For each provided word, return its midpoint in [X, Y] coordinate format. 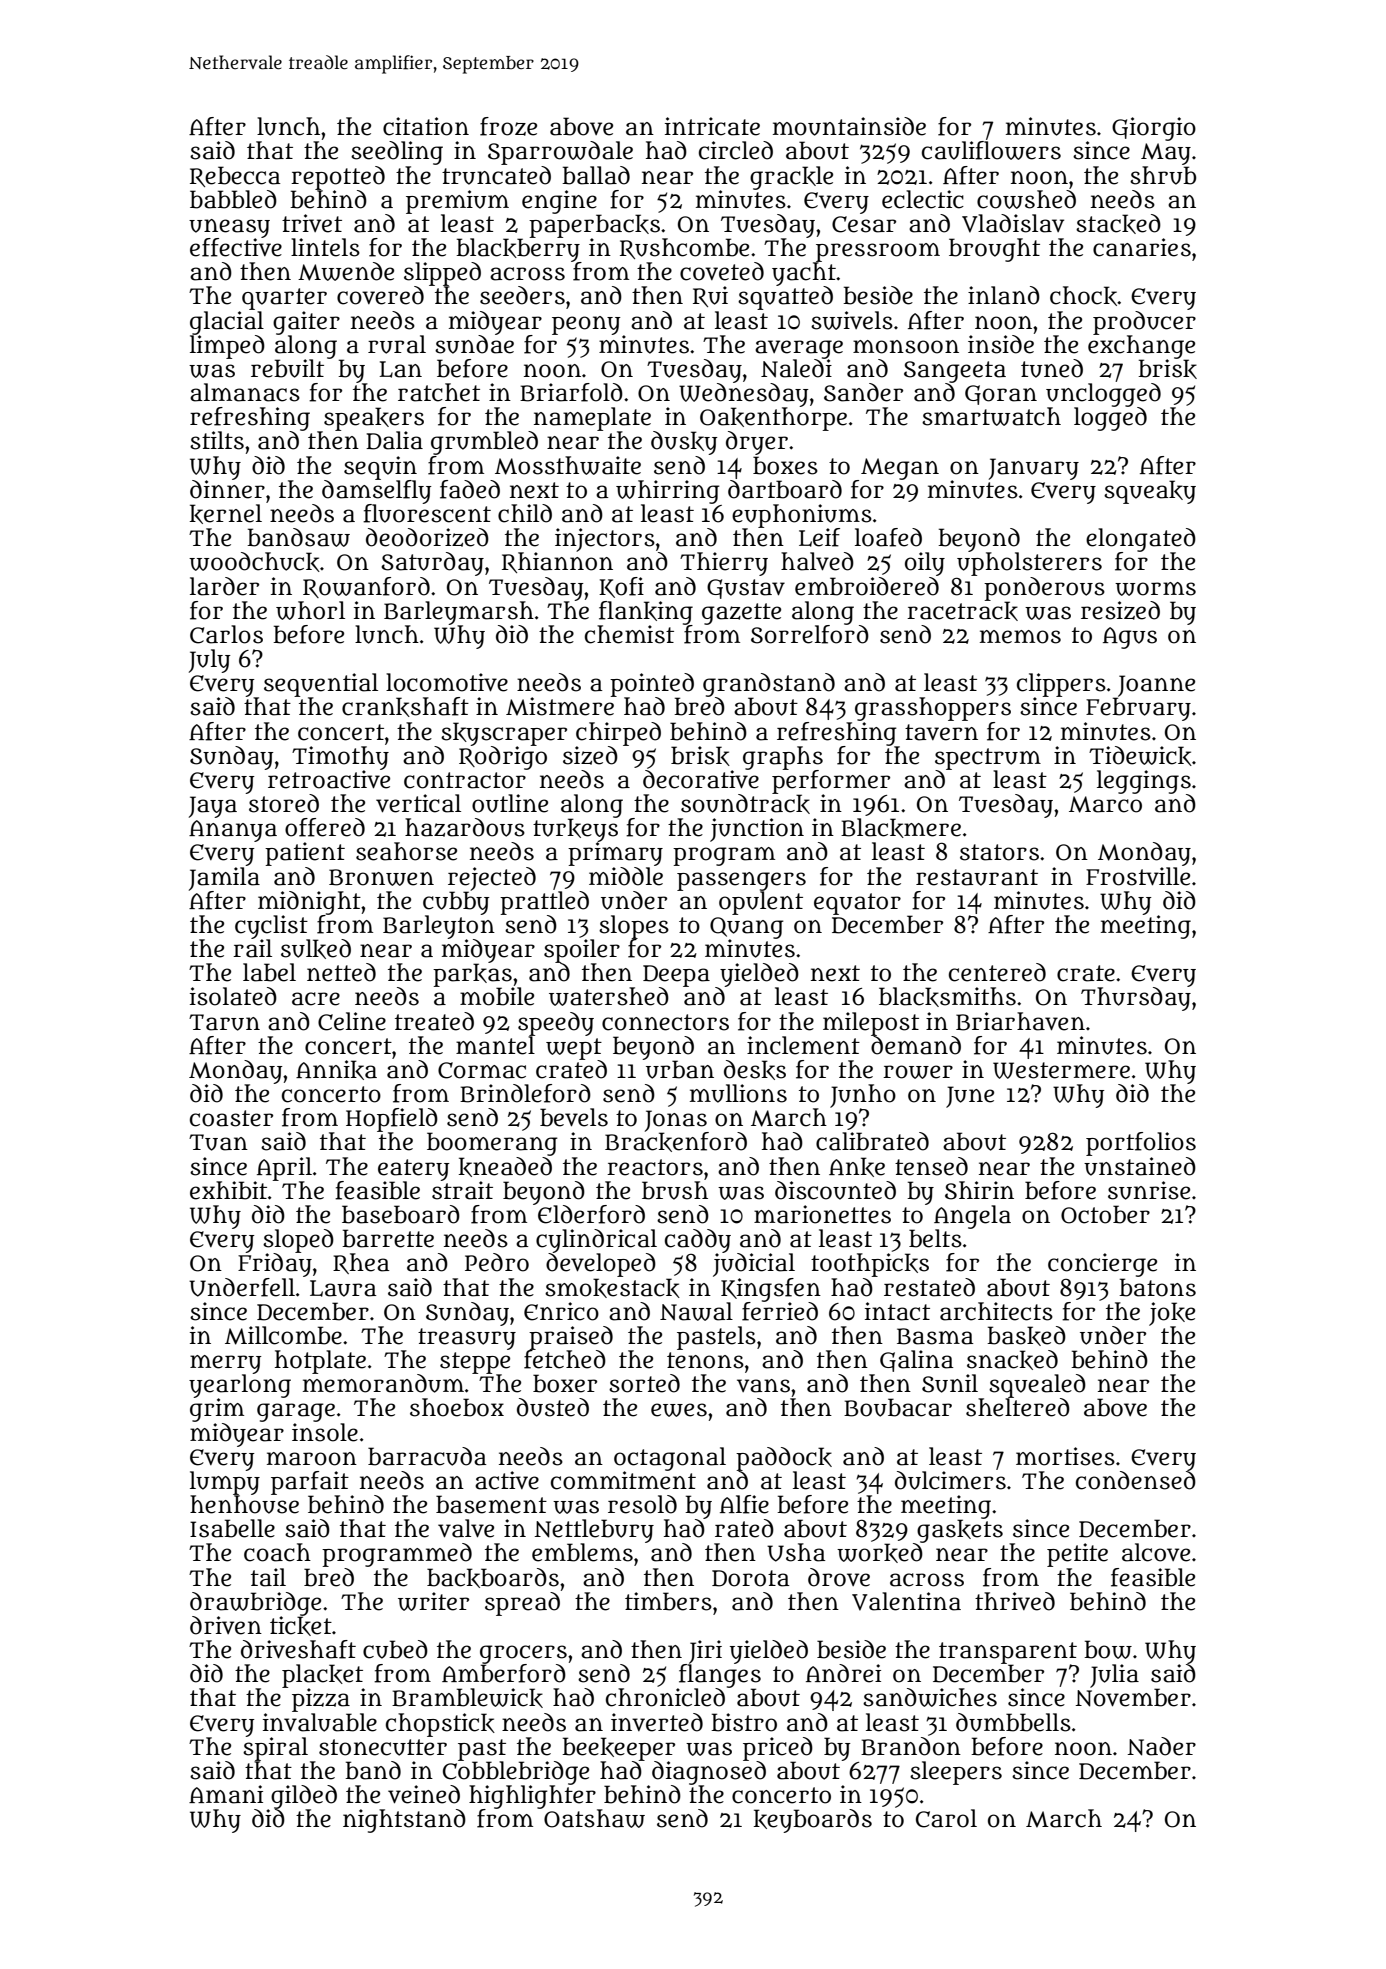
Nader [1161, 1746]
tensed [931, 1166]
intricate [712, 126]
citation [426, 126]
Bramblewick [467, 1698]
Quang [747, 928]
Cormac [482, 1070]
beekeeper [618, 1749]
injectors [605, 540]
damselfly [377, 491]
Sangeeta [955, 372]
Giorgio [1154, 129]
